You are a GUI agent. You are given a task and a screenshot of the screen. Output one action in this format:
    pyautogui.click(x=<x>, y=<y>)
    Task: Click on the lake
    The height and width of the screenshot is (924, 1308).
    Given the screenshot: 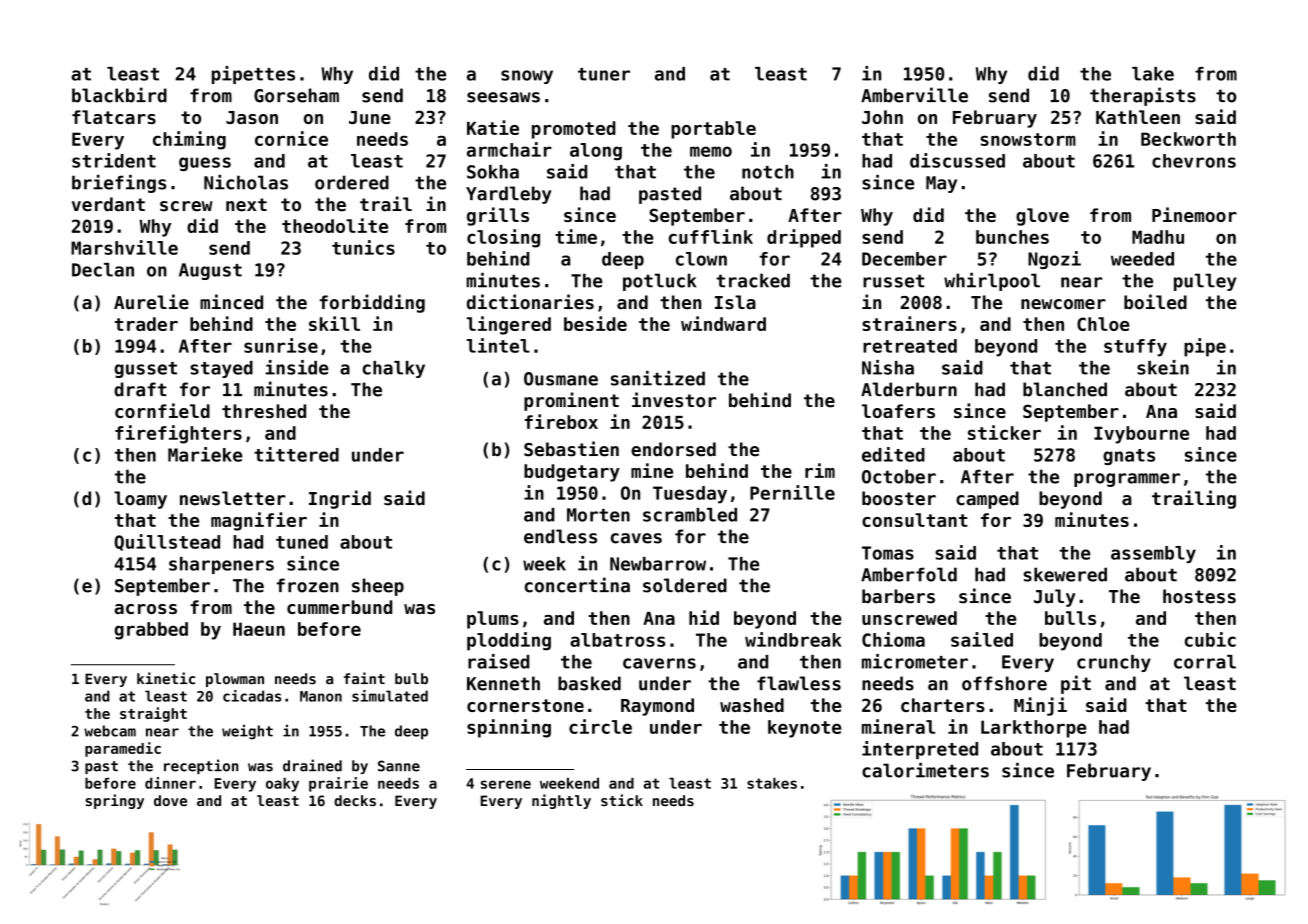 What is the action you would take?
    pyautogui.click(x=1153, y=74)
